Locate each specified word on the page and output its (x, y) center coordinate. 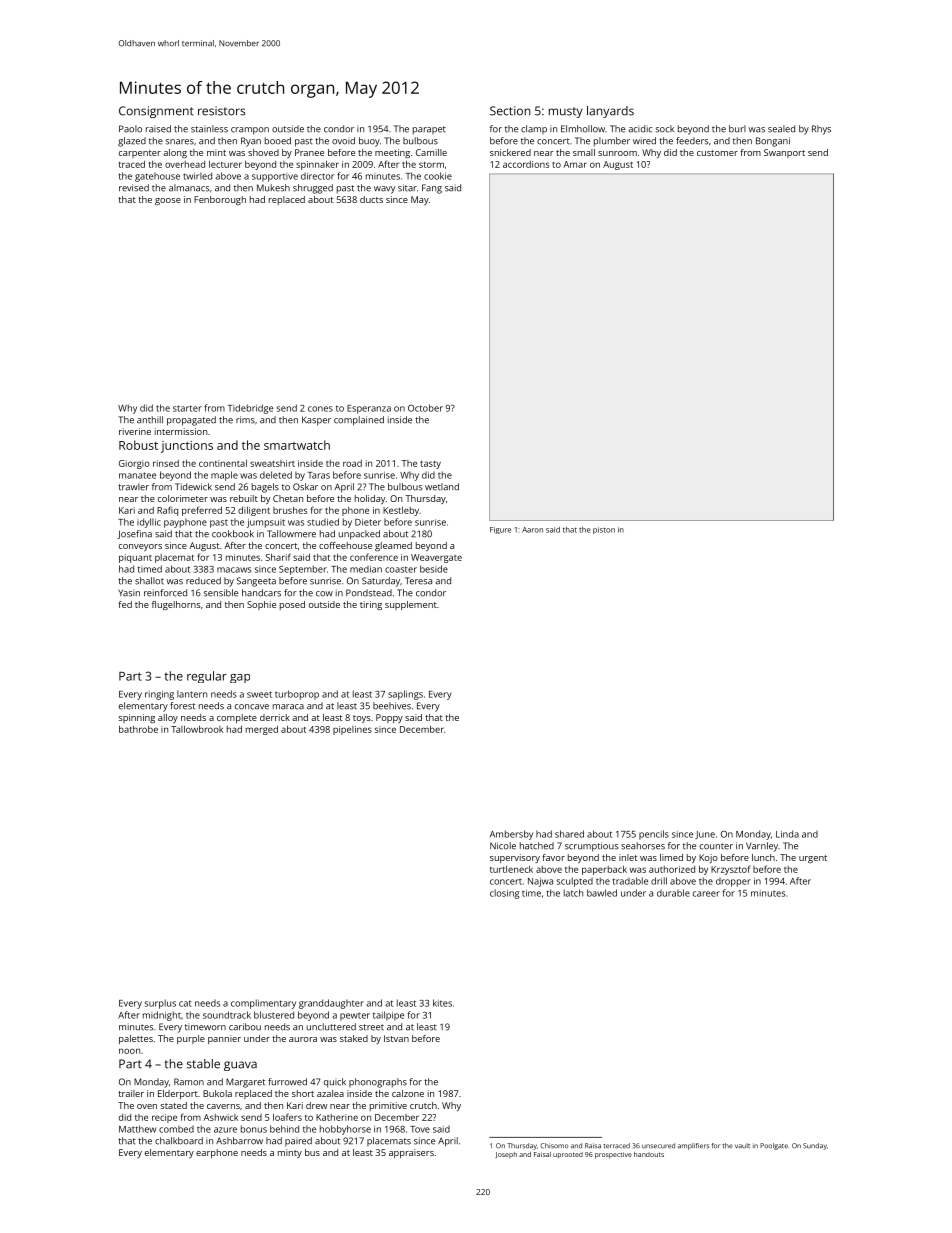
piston (604, 530)
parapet (429, 130)
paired (298, 1141)
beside (434, 569)
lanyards (610, 112)
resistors (221, 111)
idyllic (149, 523)
